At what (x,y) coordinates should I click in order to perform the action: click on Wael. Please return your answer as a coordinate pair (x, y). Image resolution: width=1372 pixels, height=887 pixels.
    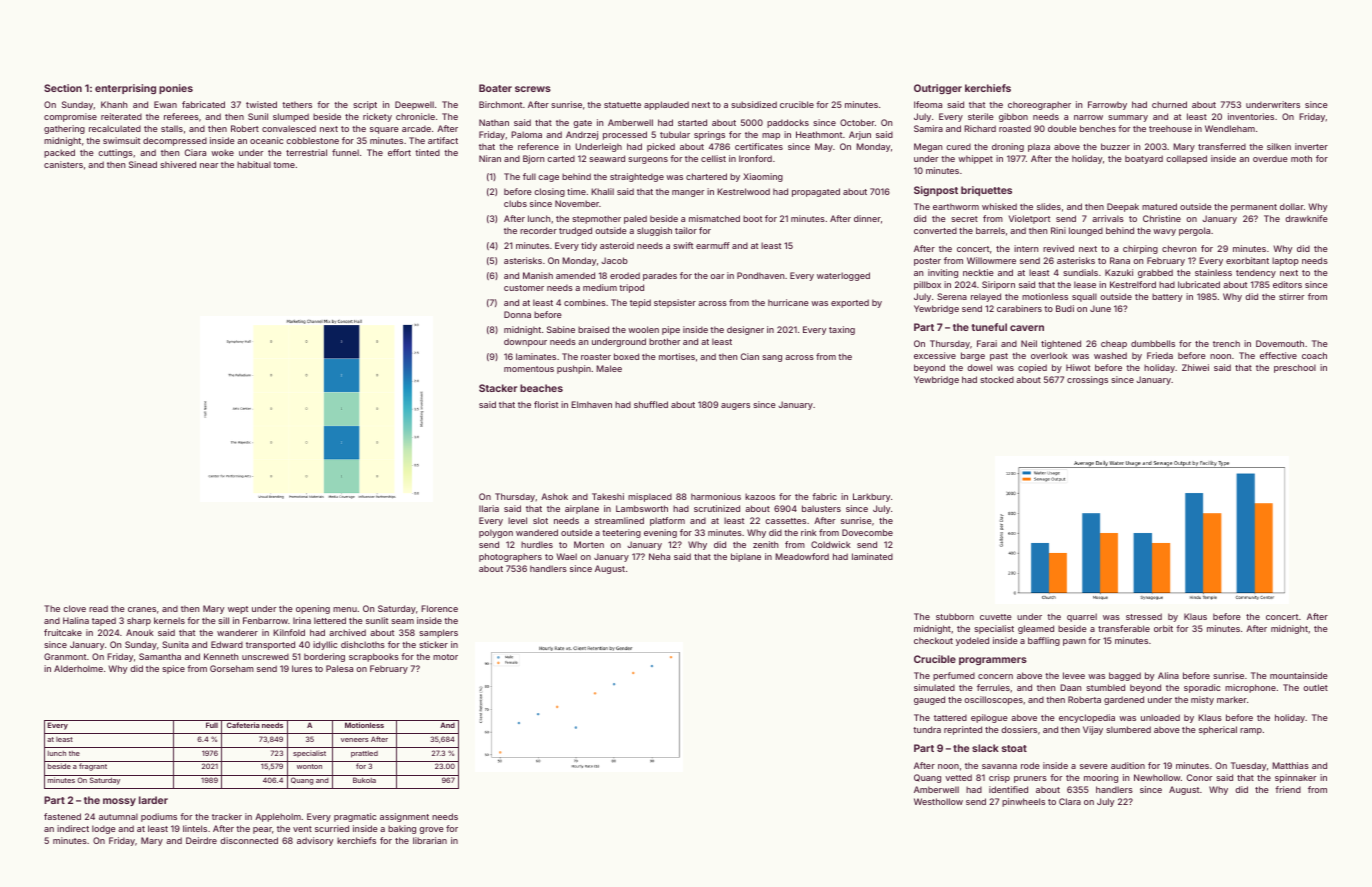
    Looking at the image, I should click on (566, 556).
